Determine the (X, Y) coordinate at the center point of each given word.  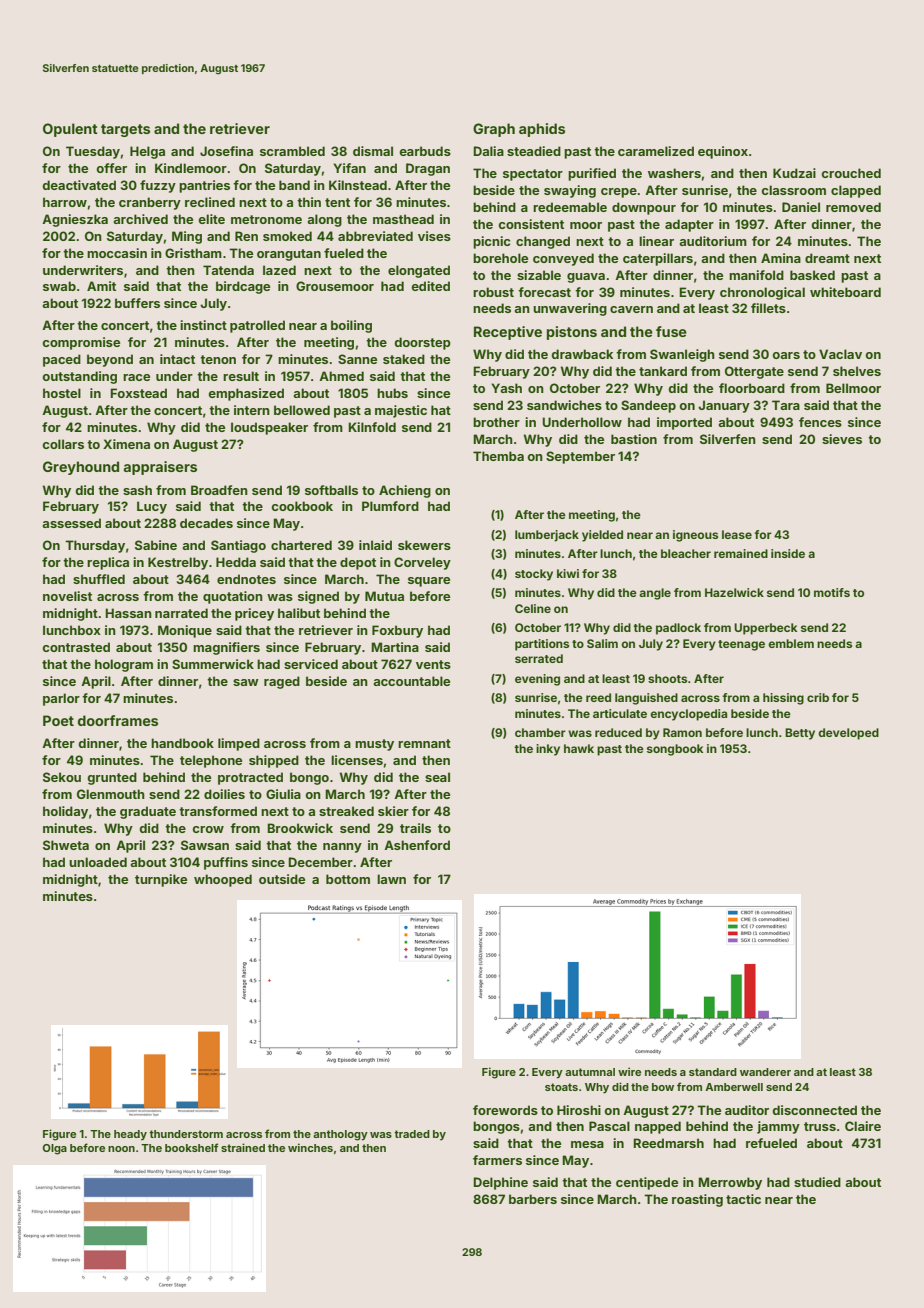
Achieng (405, 491)
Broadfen (219, 490)
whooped (223, 880)
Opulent (70, 130)
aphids (542, 130)
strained (243, 1147)
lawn (391, 879)
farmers (497, 1160)
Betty (800, 734)
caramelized (656, 151)
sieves (842, 439)
